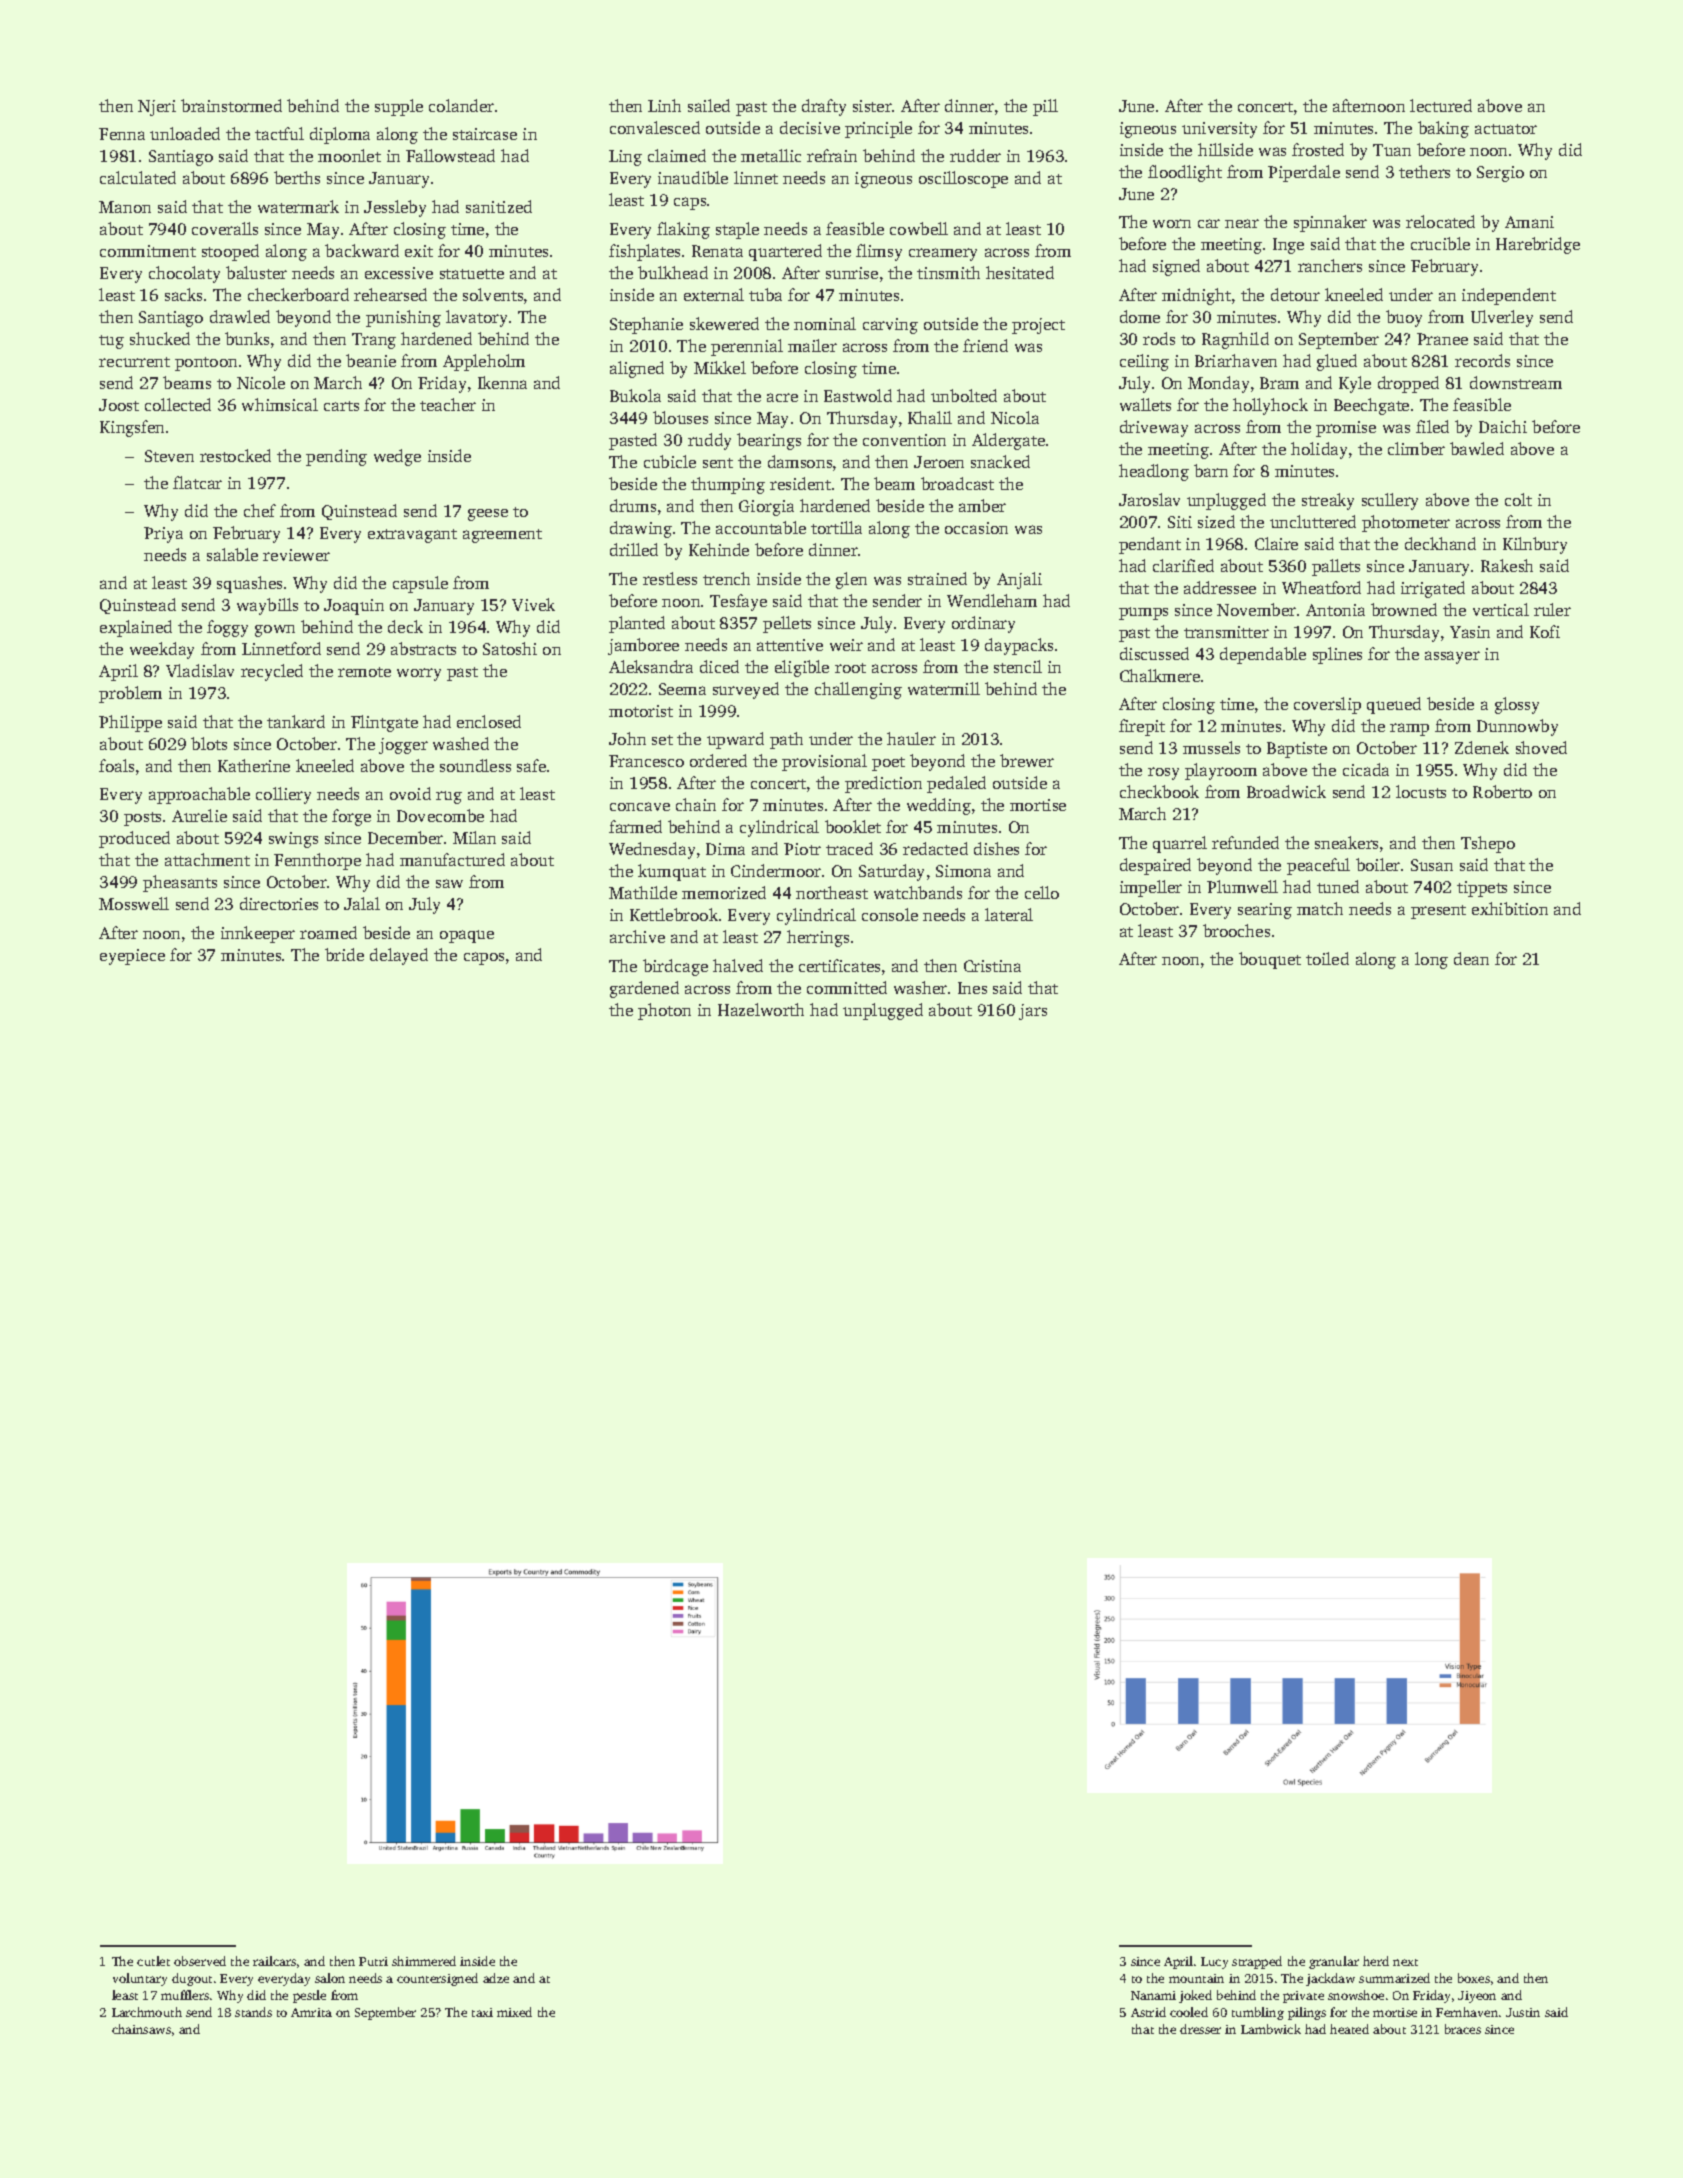 The width and height of the page is (1683, 2178). I want to click on university, so click(1219, 130).
